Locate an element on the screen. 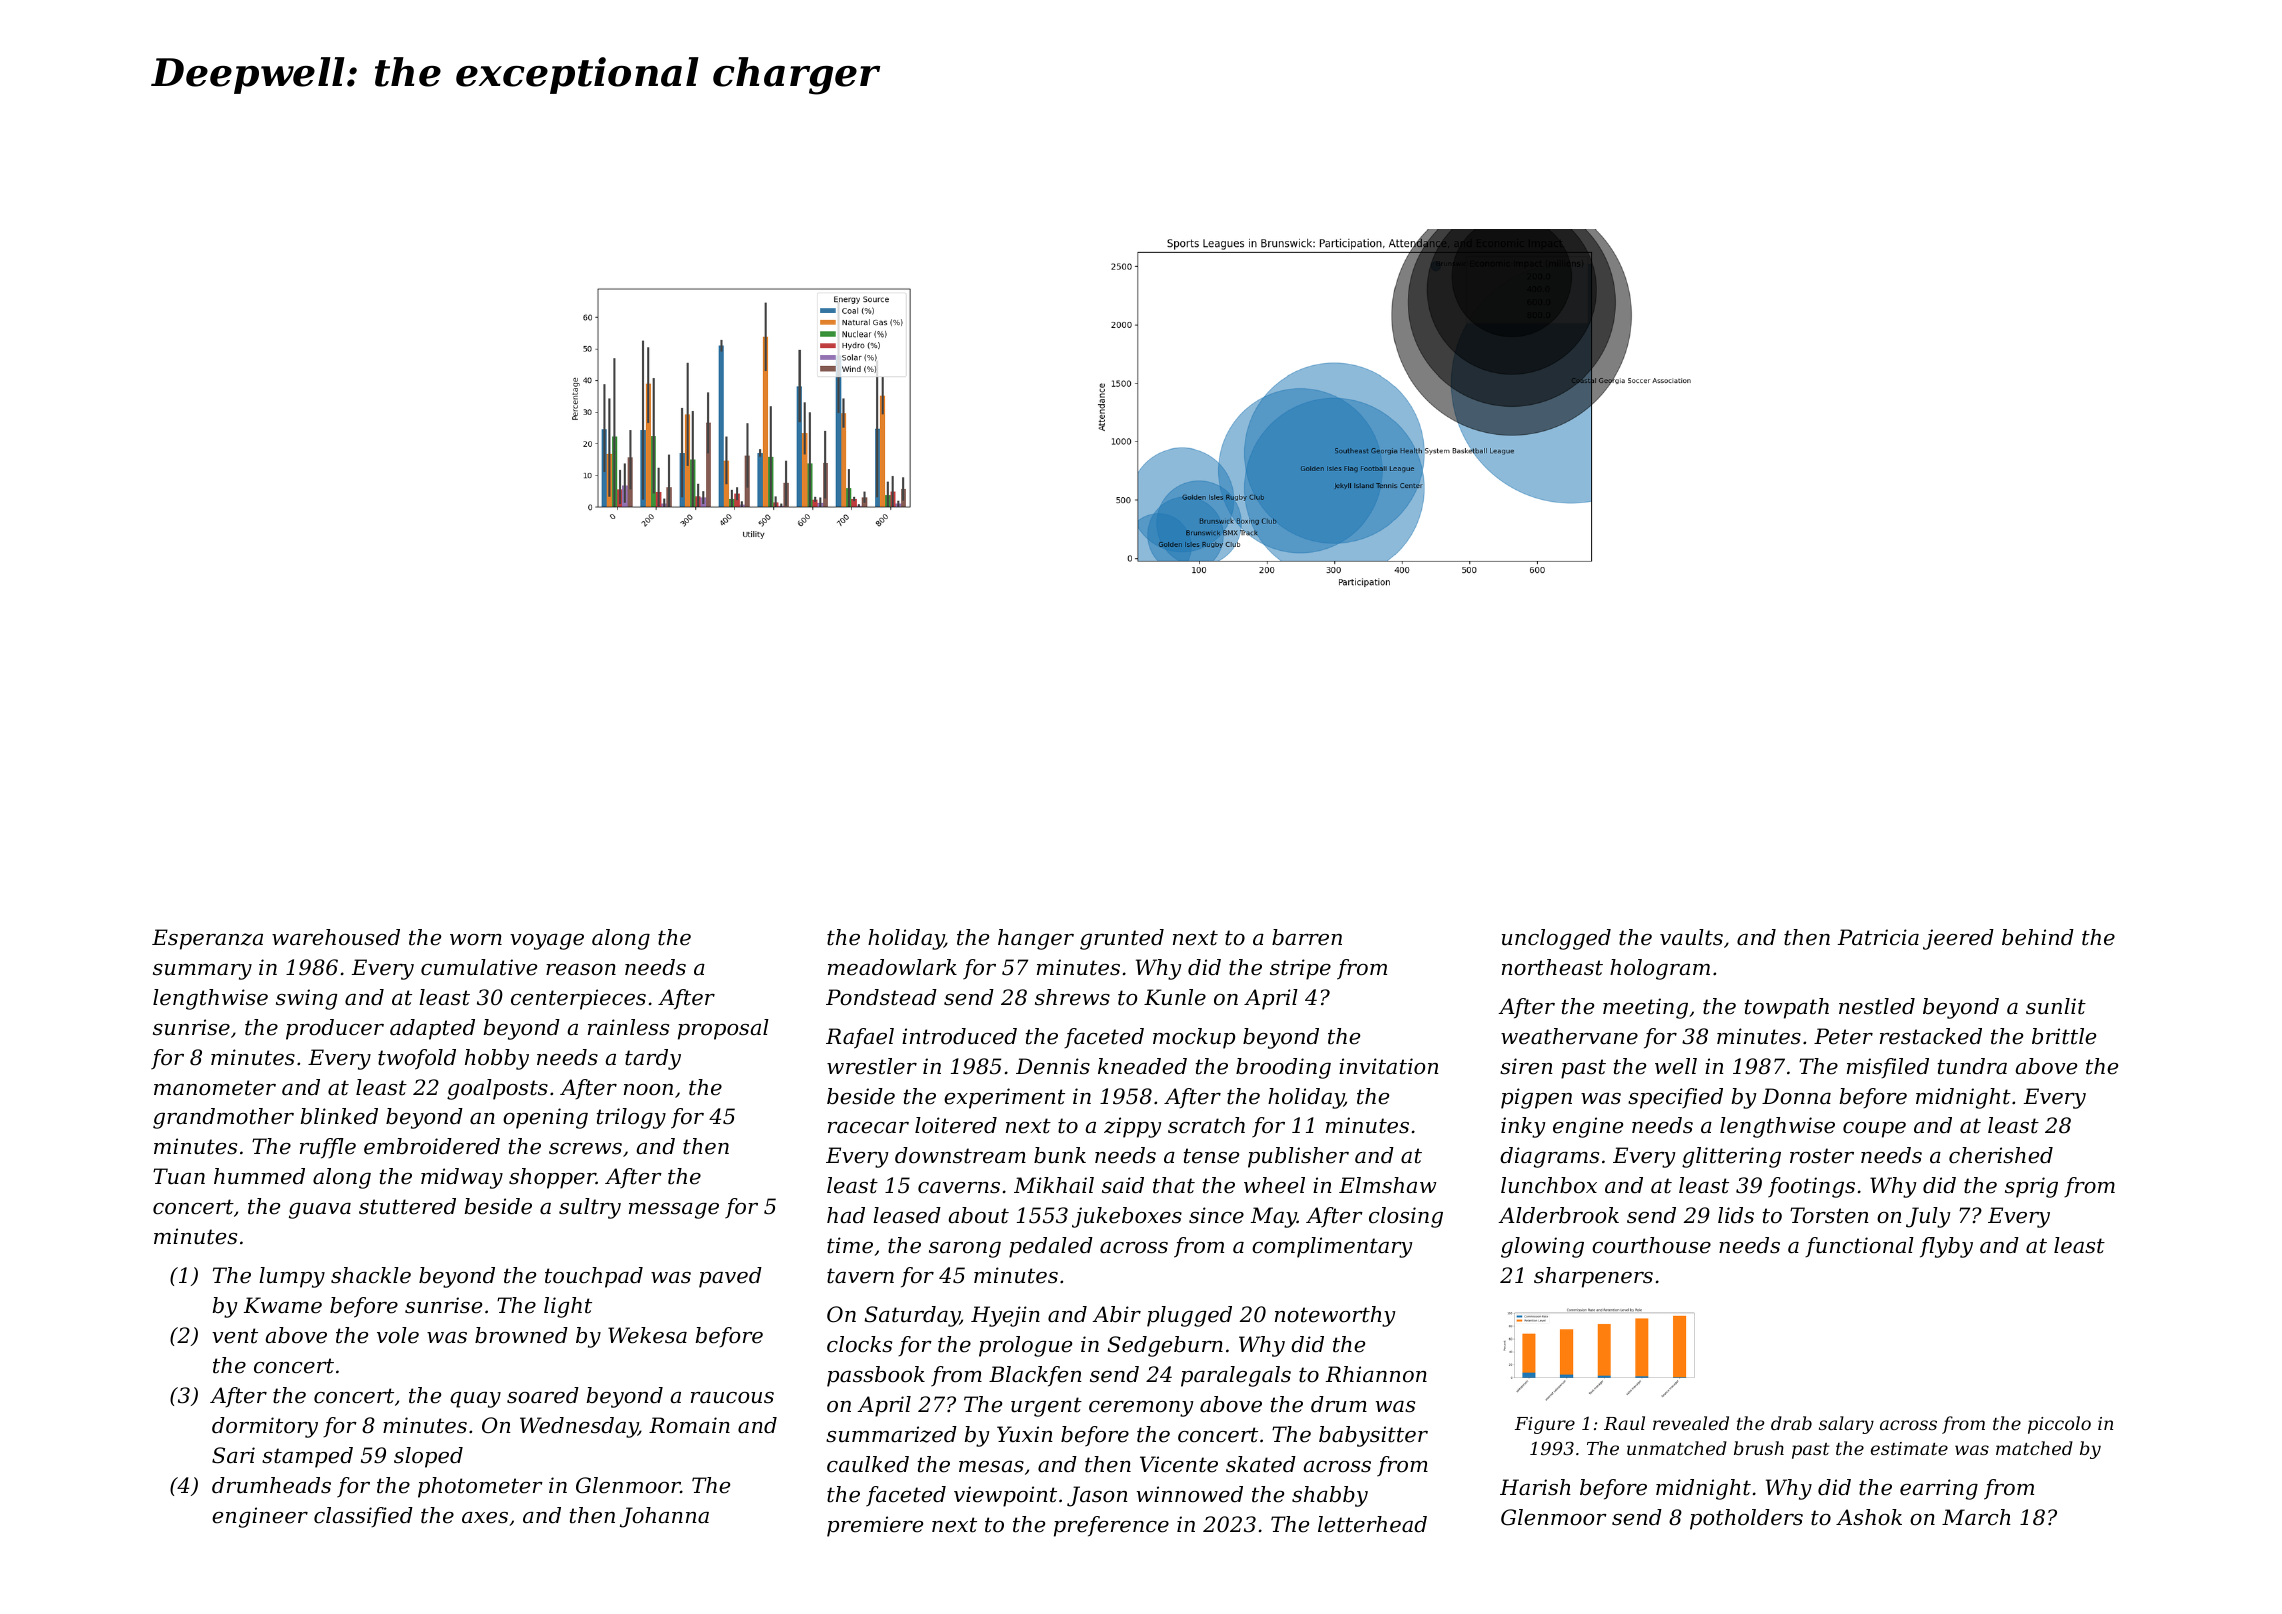 This screenshot has width=2282, height=1614. tundra is located at coordinates (1972, 1066).
